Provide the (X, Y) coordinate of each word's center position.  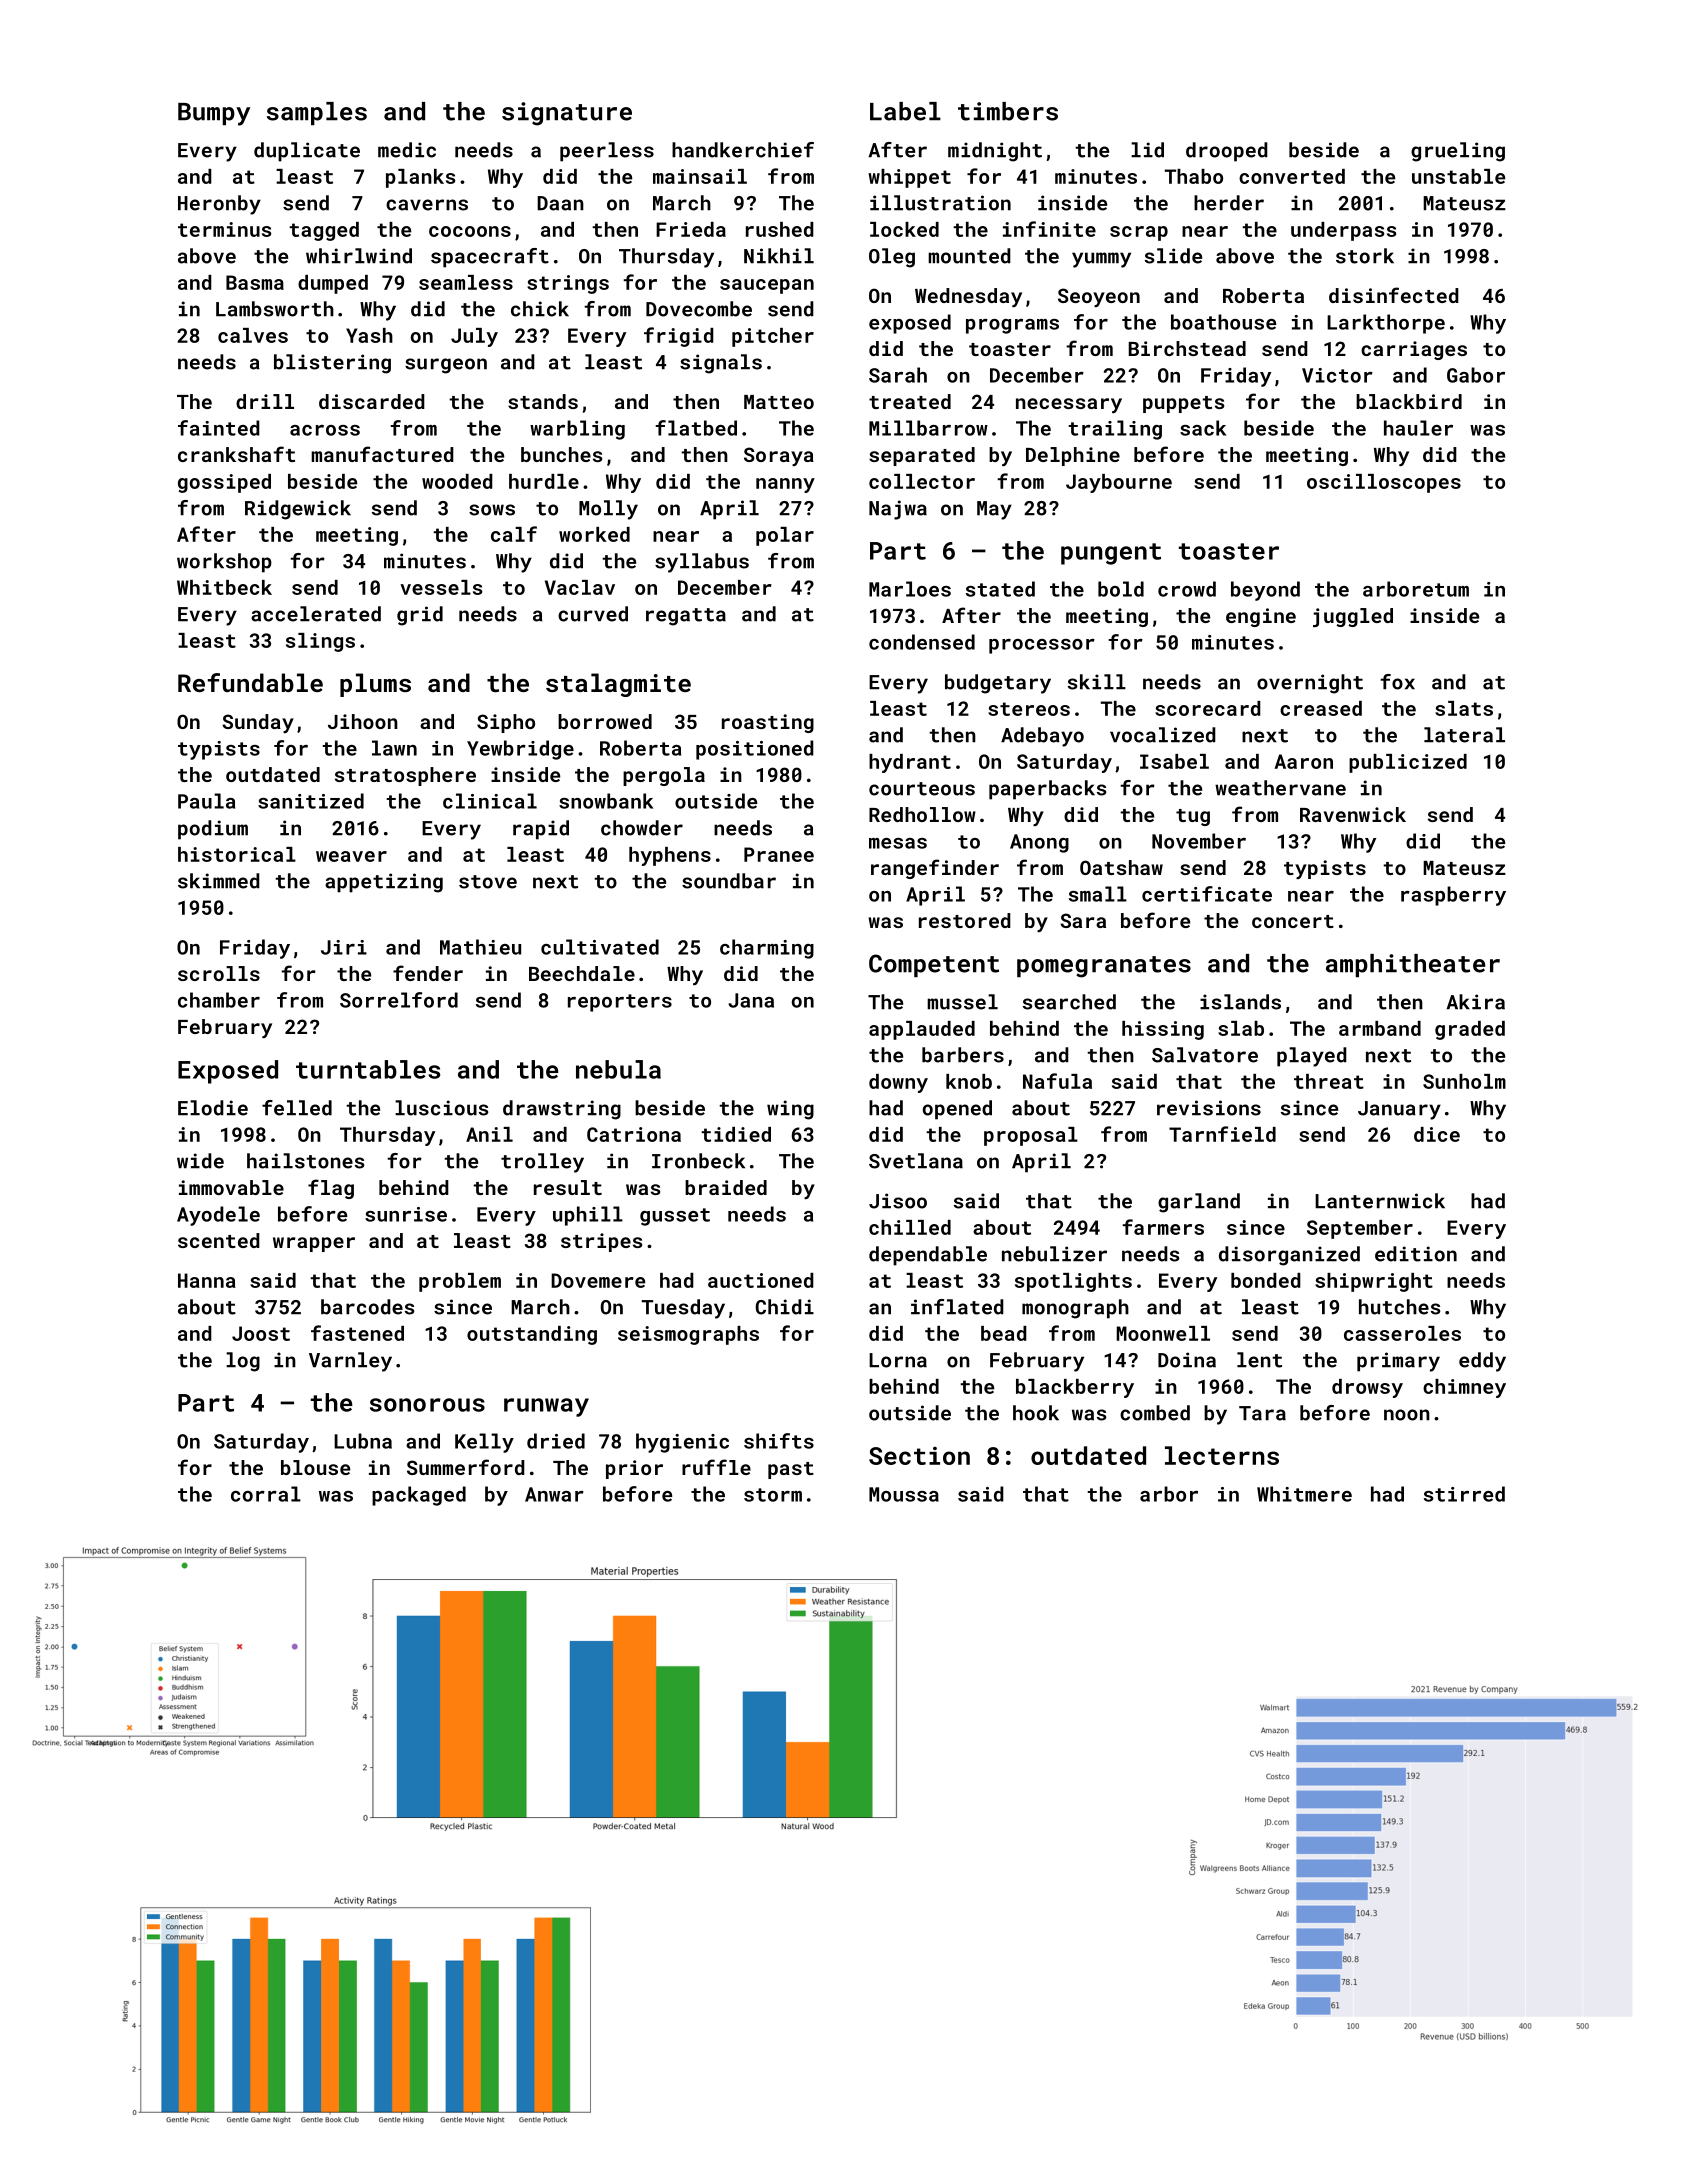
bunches (561, 454)
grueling (1458, 152)
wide (200, 1161)
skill (1097, 682)
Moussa (904, 1494)
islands (1240, 1002)
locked (904, 229)
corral (266, 1494)
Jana (751, 1000)
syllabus (702, 563)
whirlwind (359, 256)
